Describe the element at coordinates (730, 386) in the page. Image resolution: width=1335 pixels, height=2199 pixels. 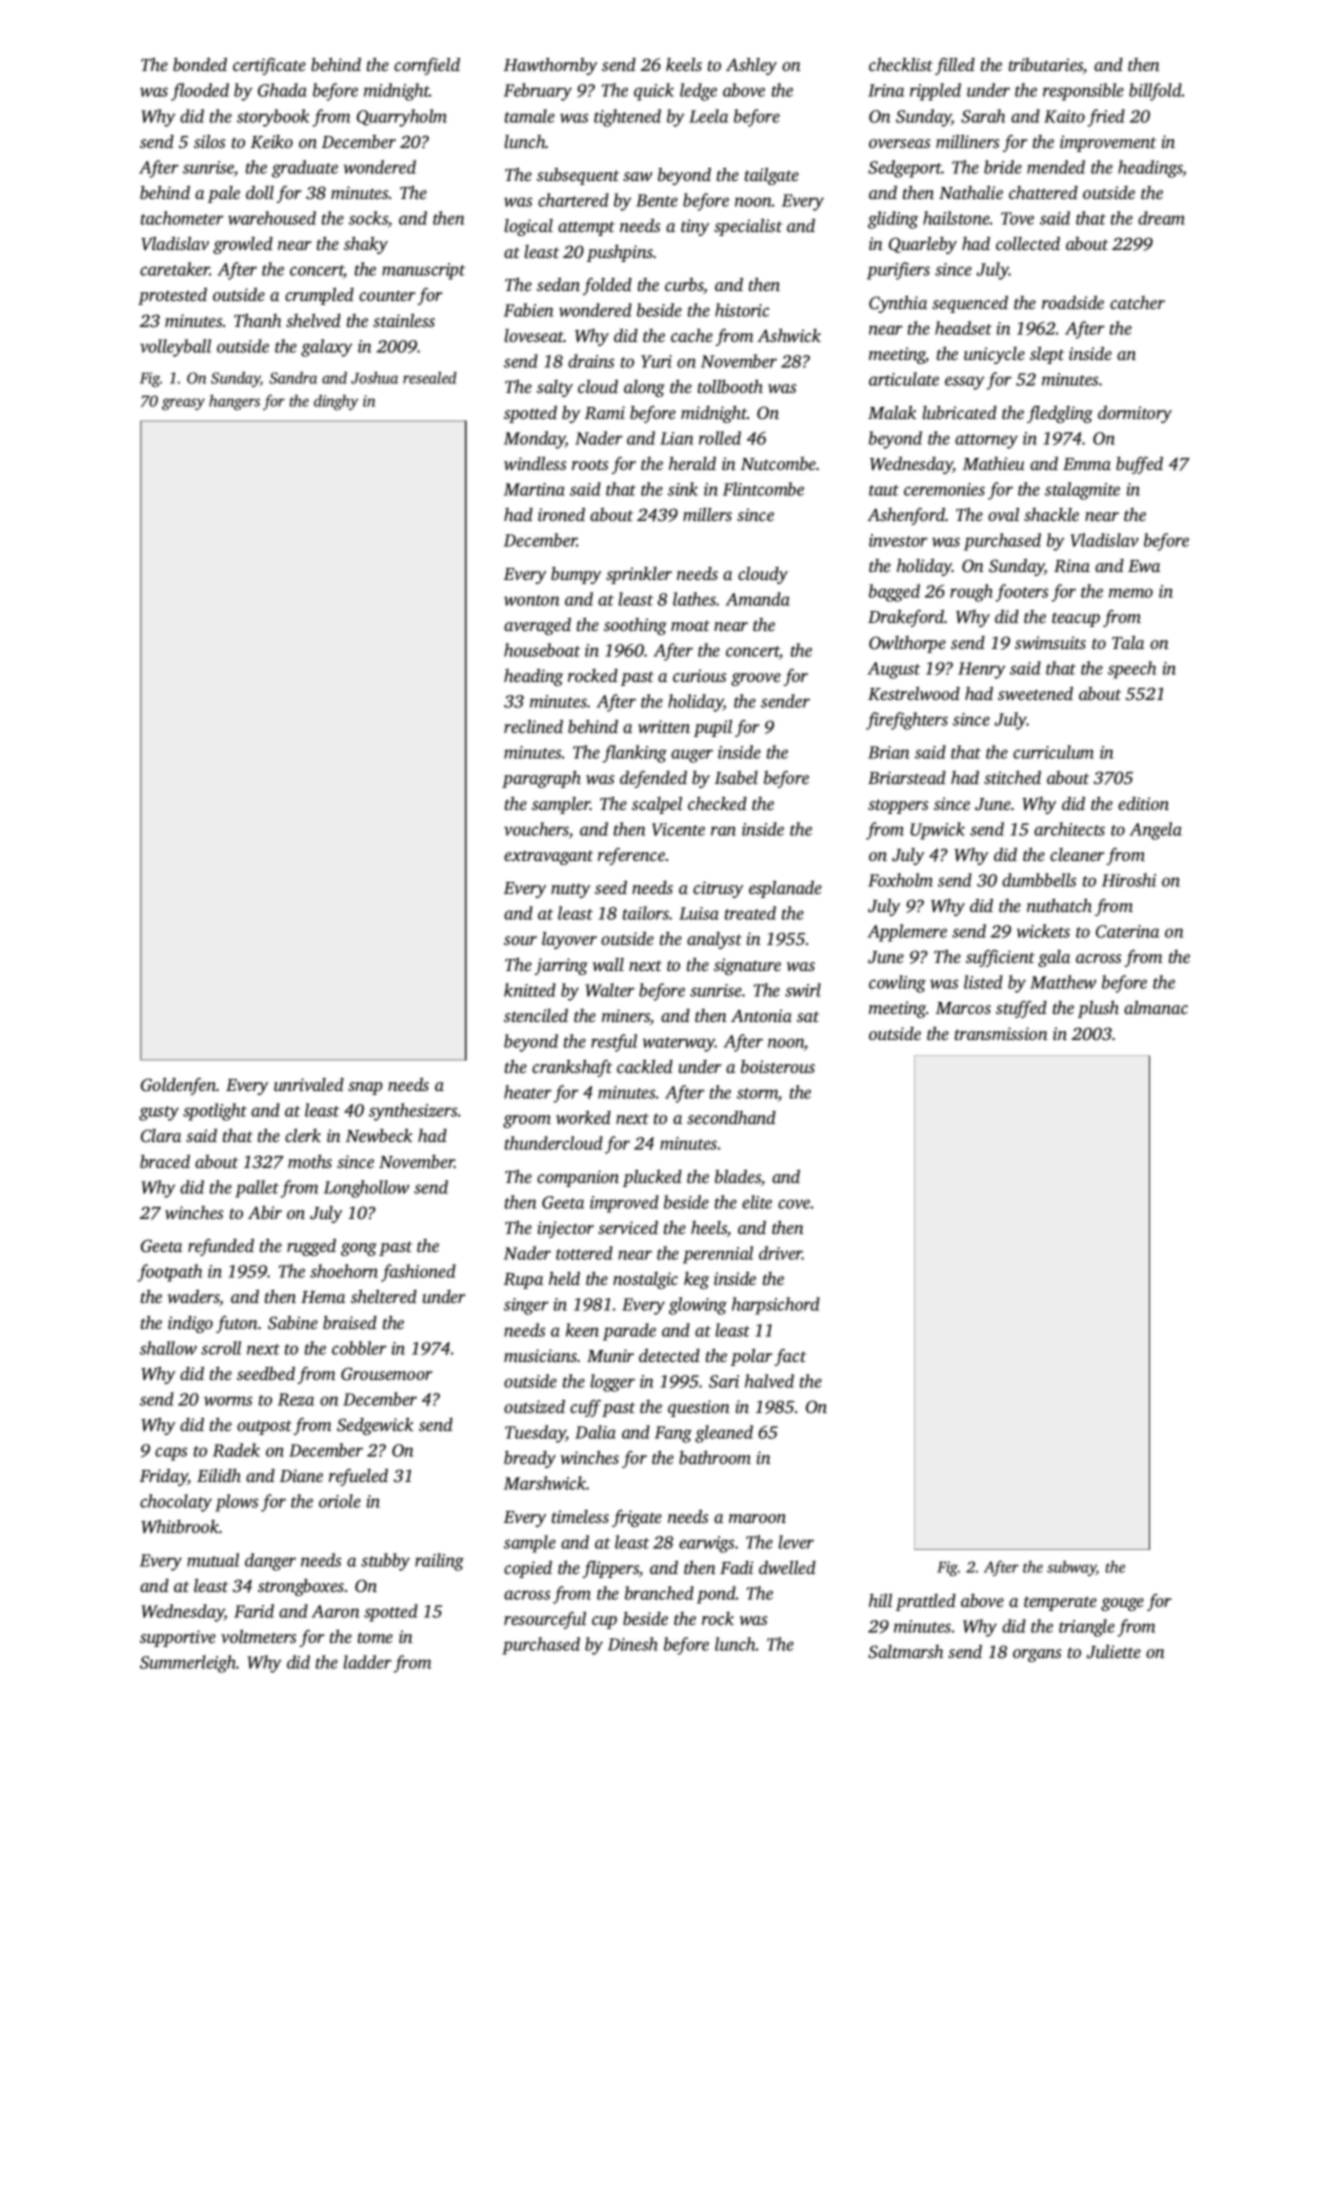
I see `tollbooth` at that location.
